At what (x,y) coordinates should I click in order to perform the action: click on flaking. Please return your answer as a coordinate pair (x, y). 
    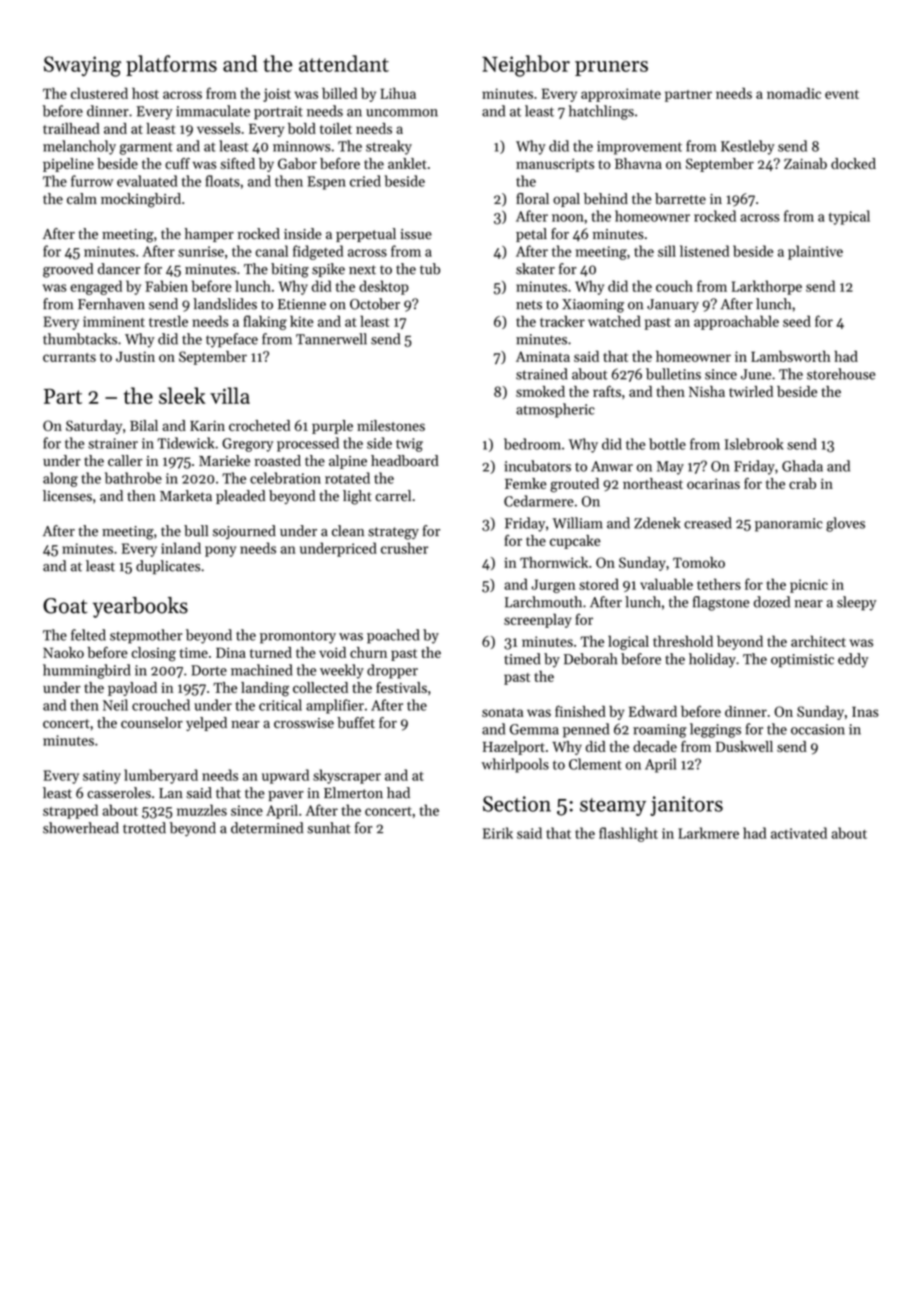
    Looking at the image, I should click on (265, 322).
